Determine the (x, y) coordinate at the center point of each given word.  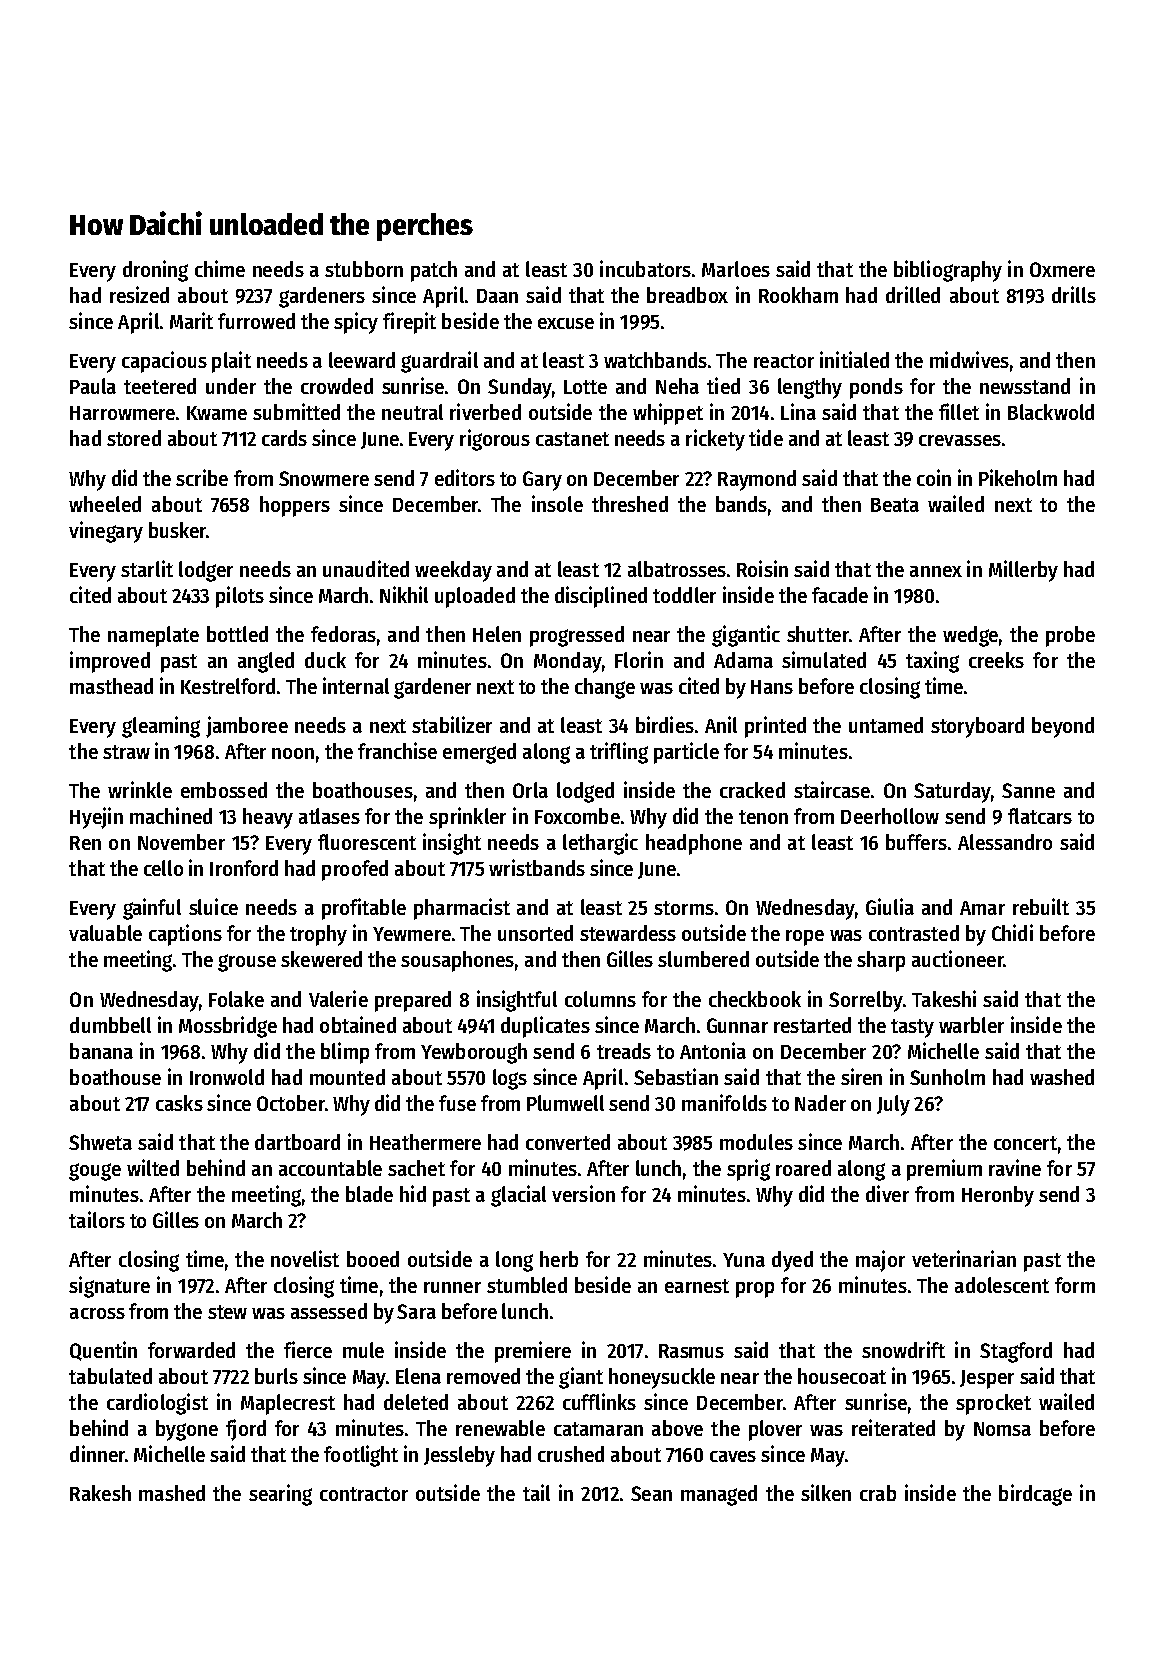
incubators (645, 268)
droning (155, 271)
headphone (694, 844)
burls (276, 1376)
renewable (500, 1428)
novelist (305, 1258)
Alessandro (1005, 842)
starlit (147, 568)
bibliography (948, 271)
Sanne (1028, 790)
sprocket (993, 1404)
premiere (533, 1352)
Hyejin (96, 818)
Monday (567, 662)
